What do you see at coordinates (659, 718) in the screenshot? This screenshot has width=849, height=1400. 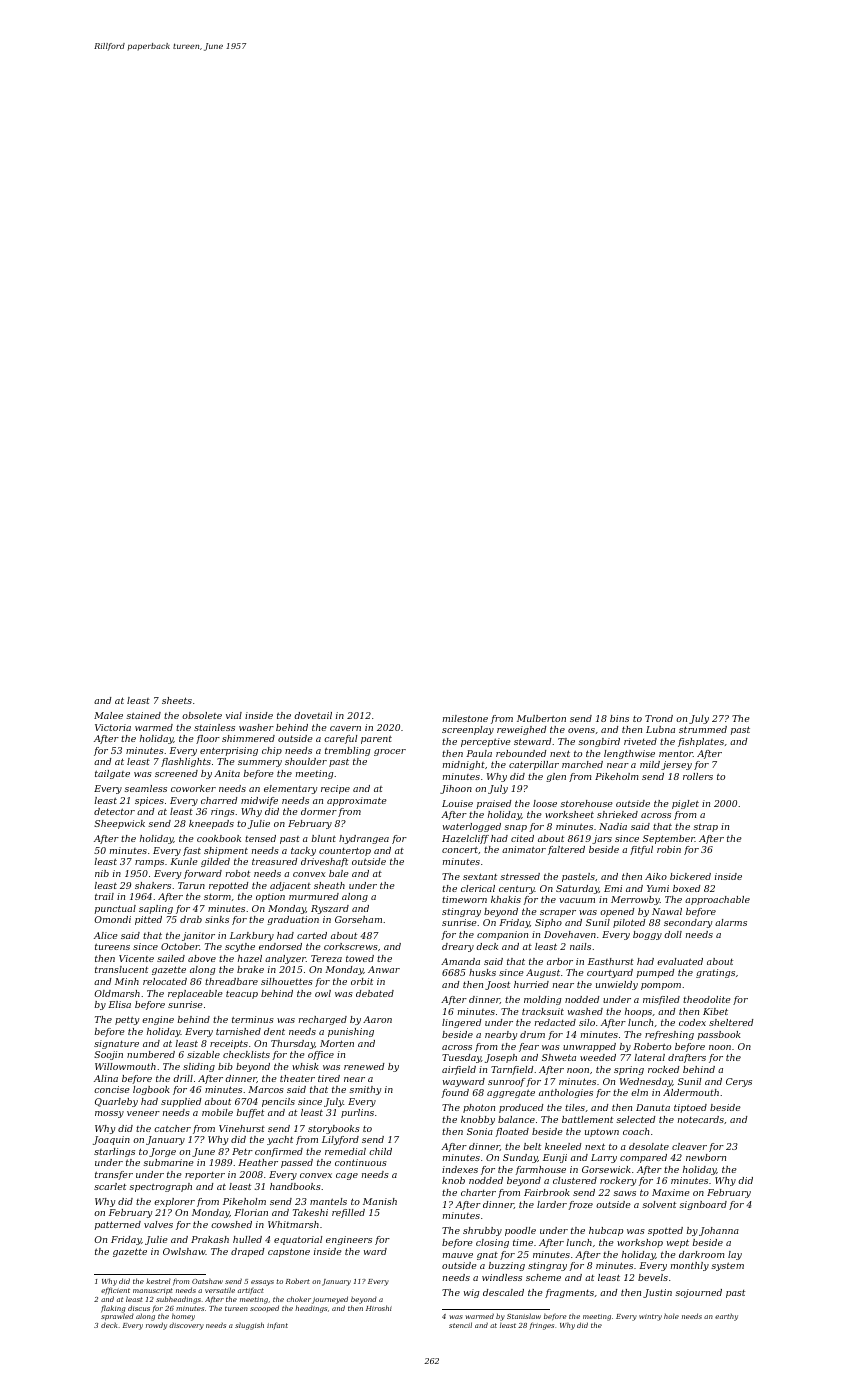 I see `Trond` at bounding box center [659, 718].
